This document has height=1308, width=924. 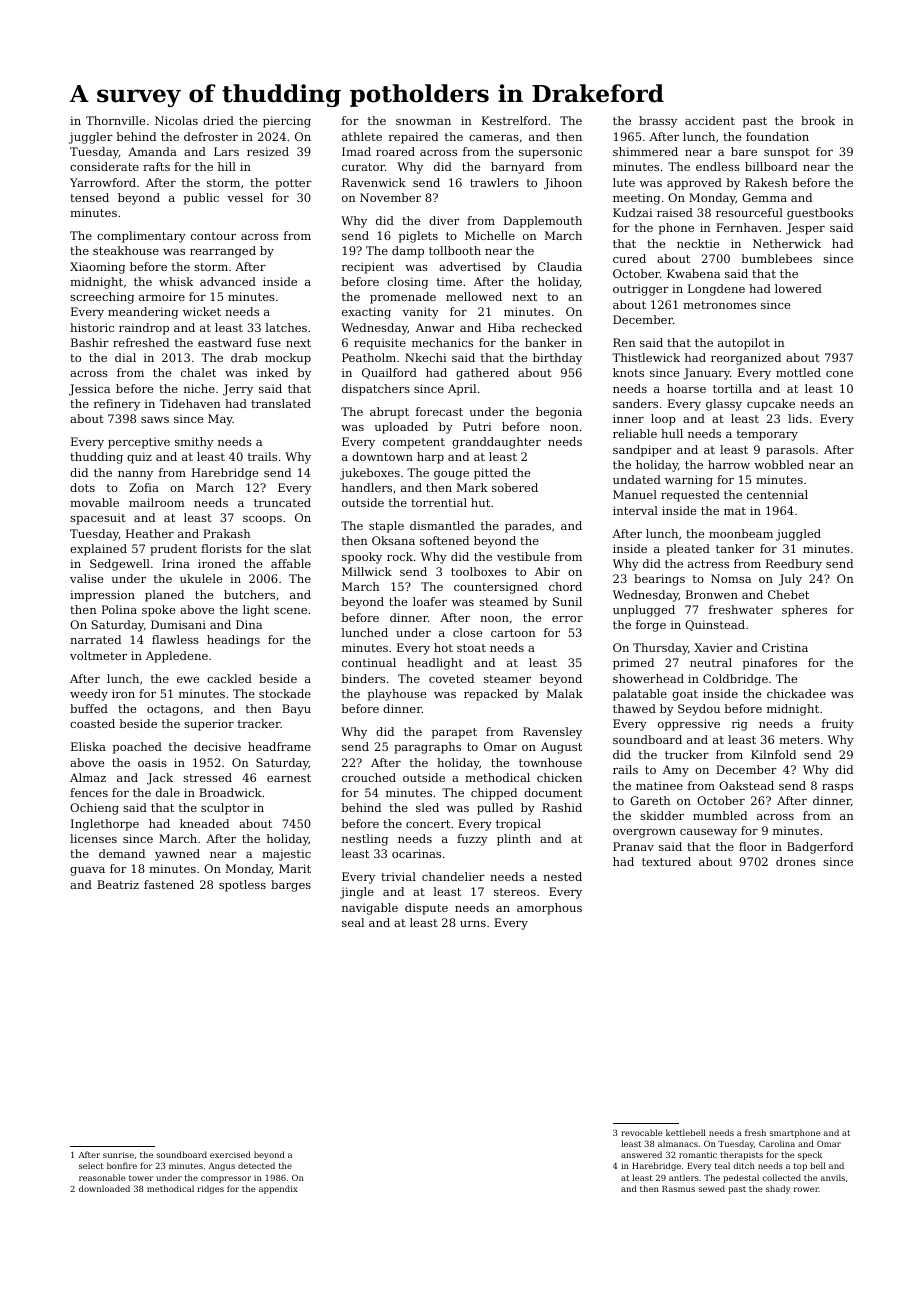 What do you see at coordinates (712, 594) in the document?
I see `Bronwen` at bounding box center [712, 594].
